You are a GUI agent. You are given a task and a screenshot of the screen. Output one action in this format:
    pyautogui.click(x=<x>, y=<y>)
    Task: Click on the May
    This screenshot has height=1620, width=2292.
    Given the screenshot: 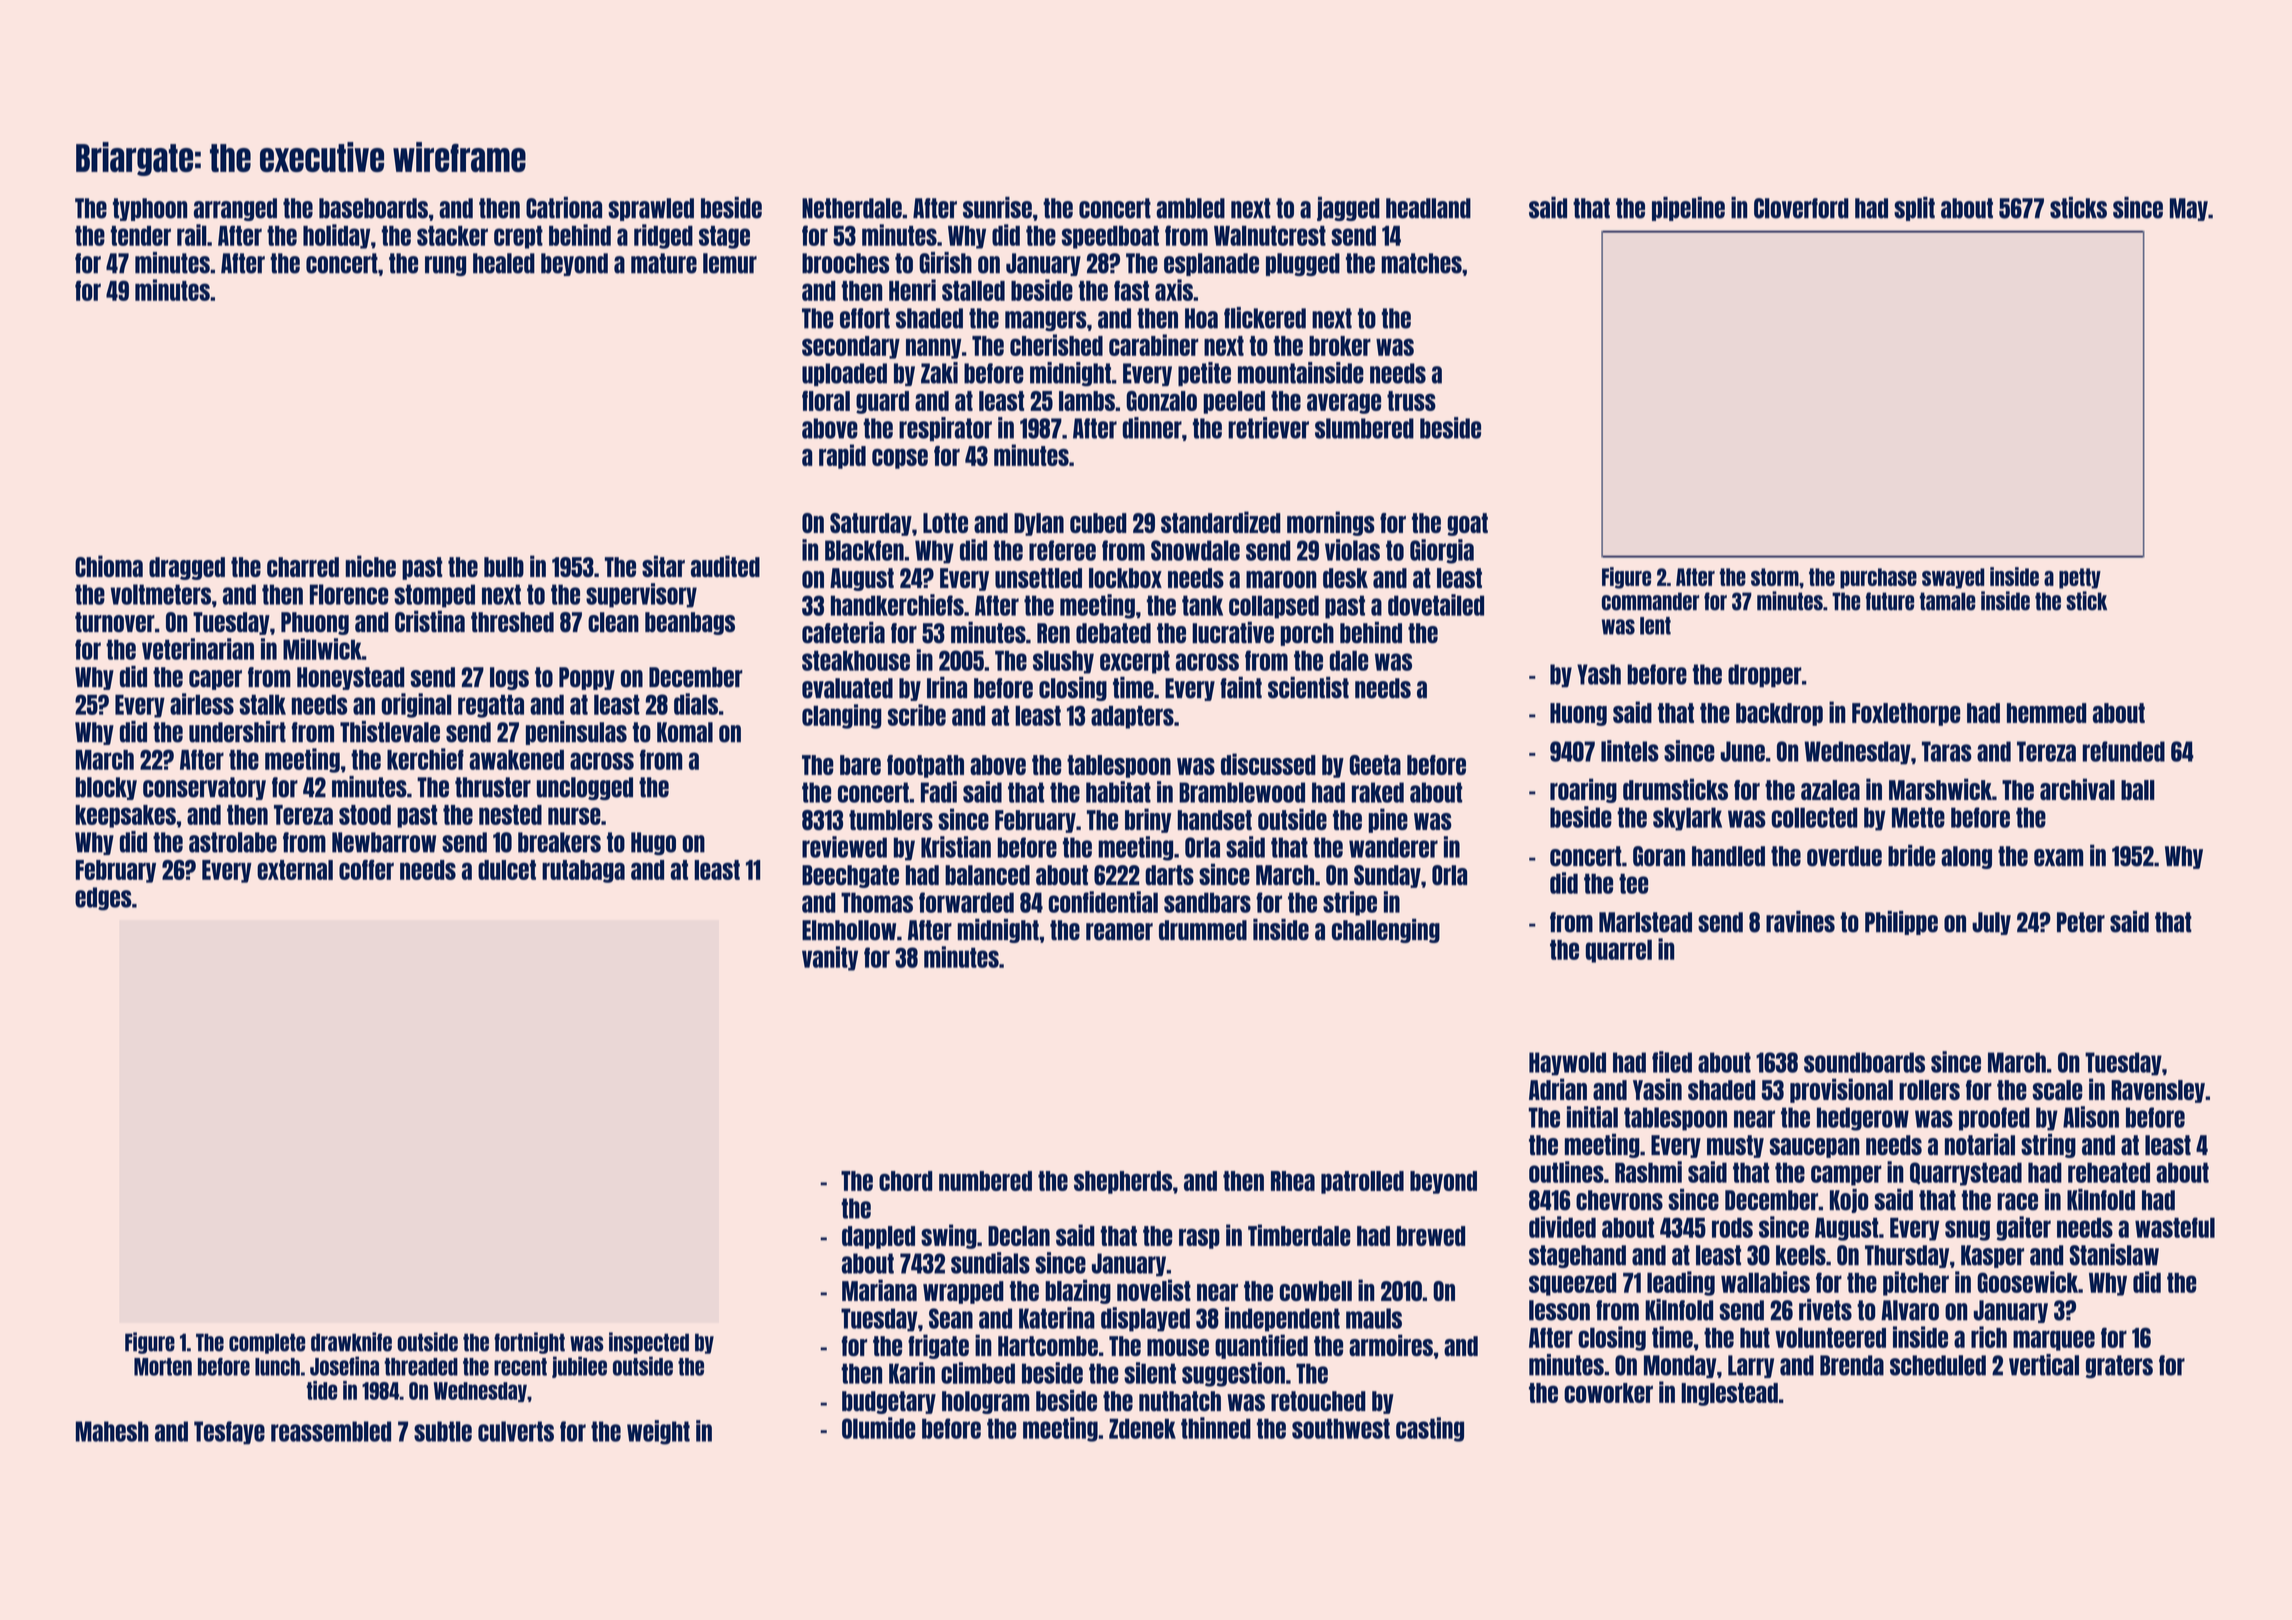 What is the action you would take?
    pyautogui.click(x=2189, y=209)
